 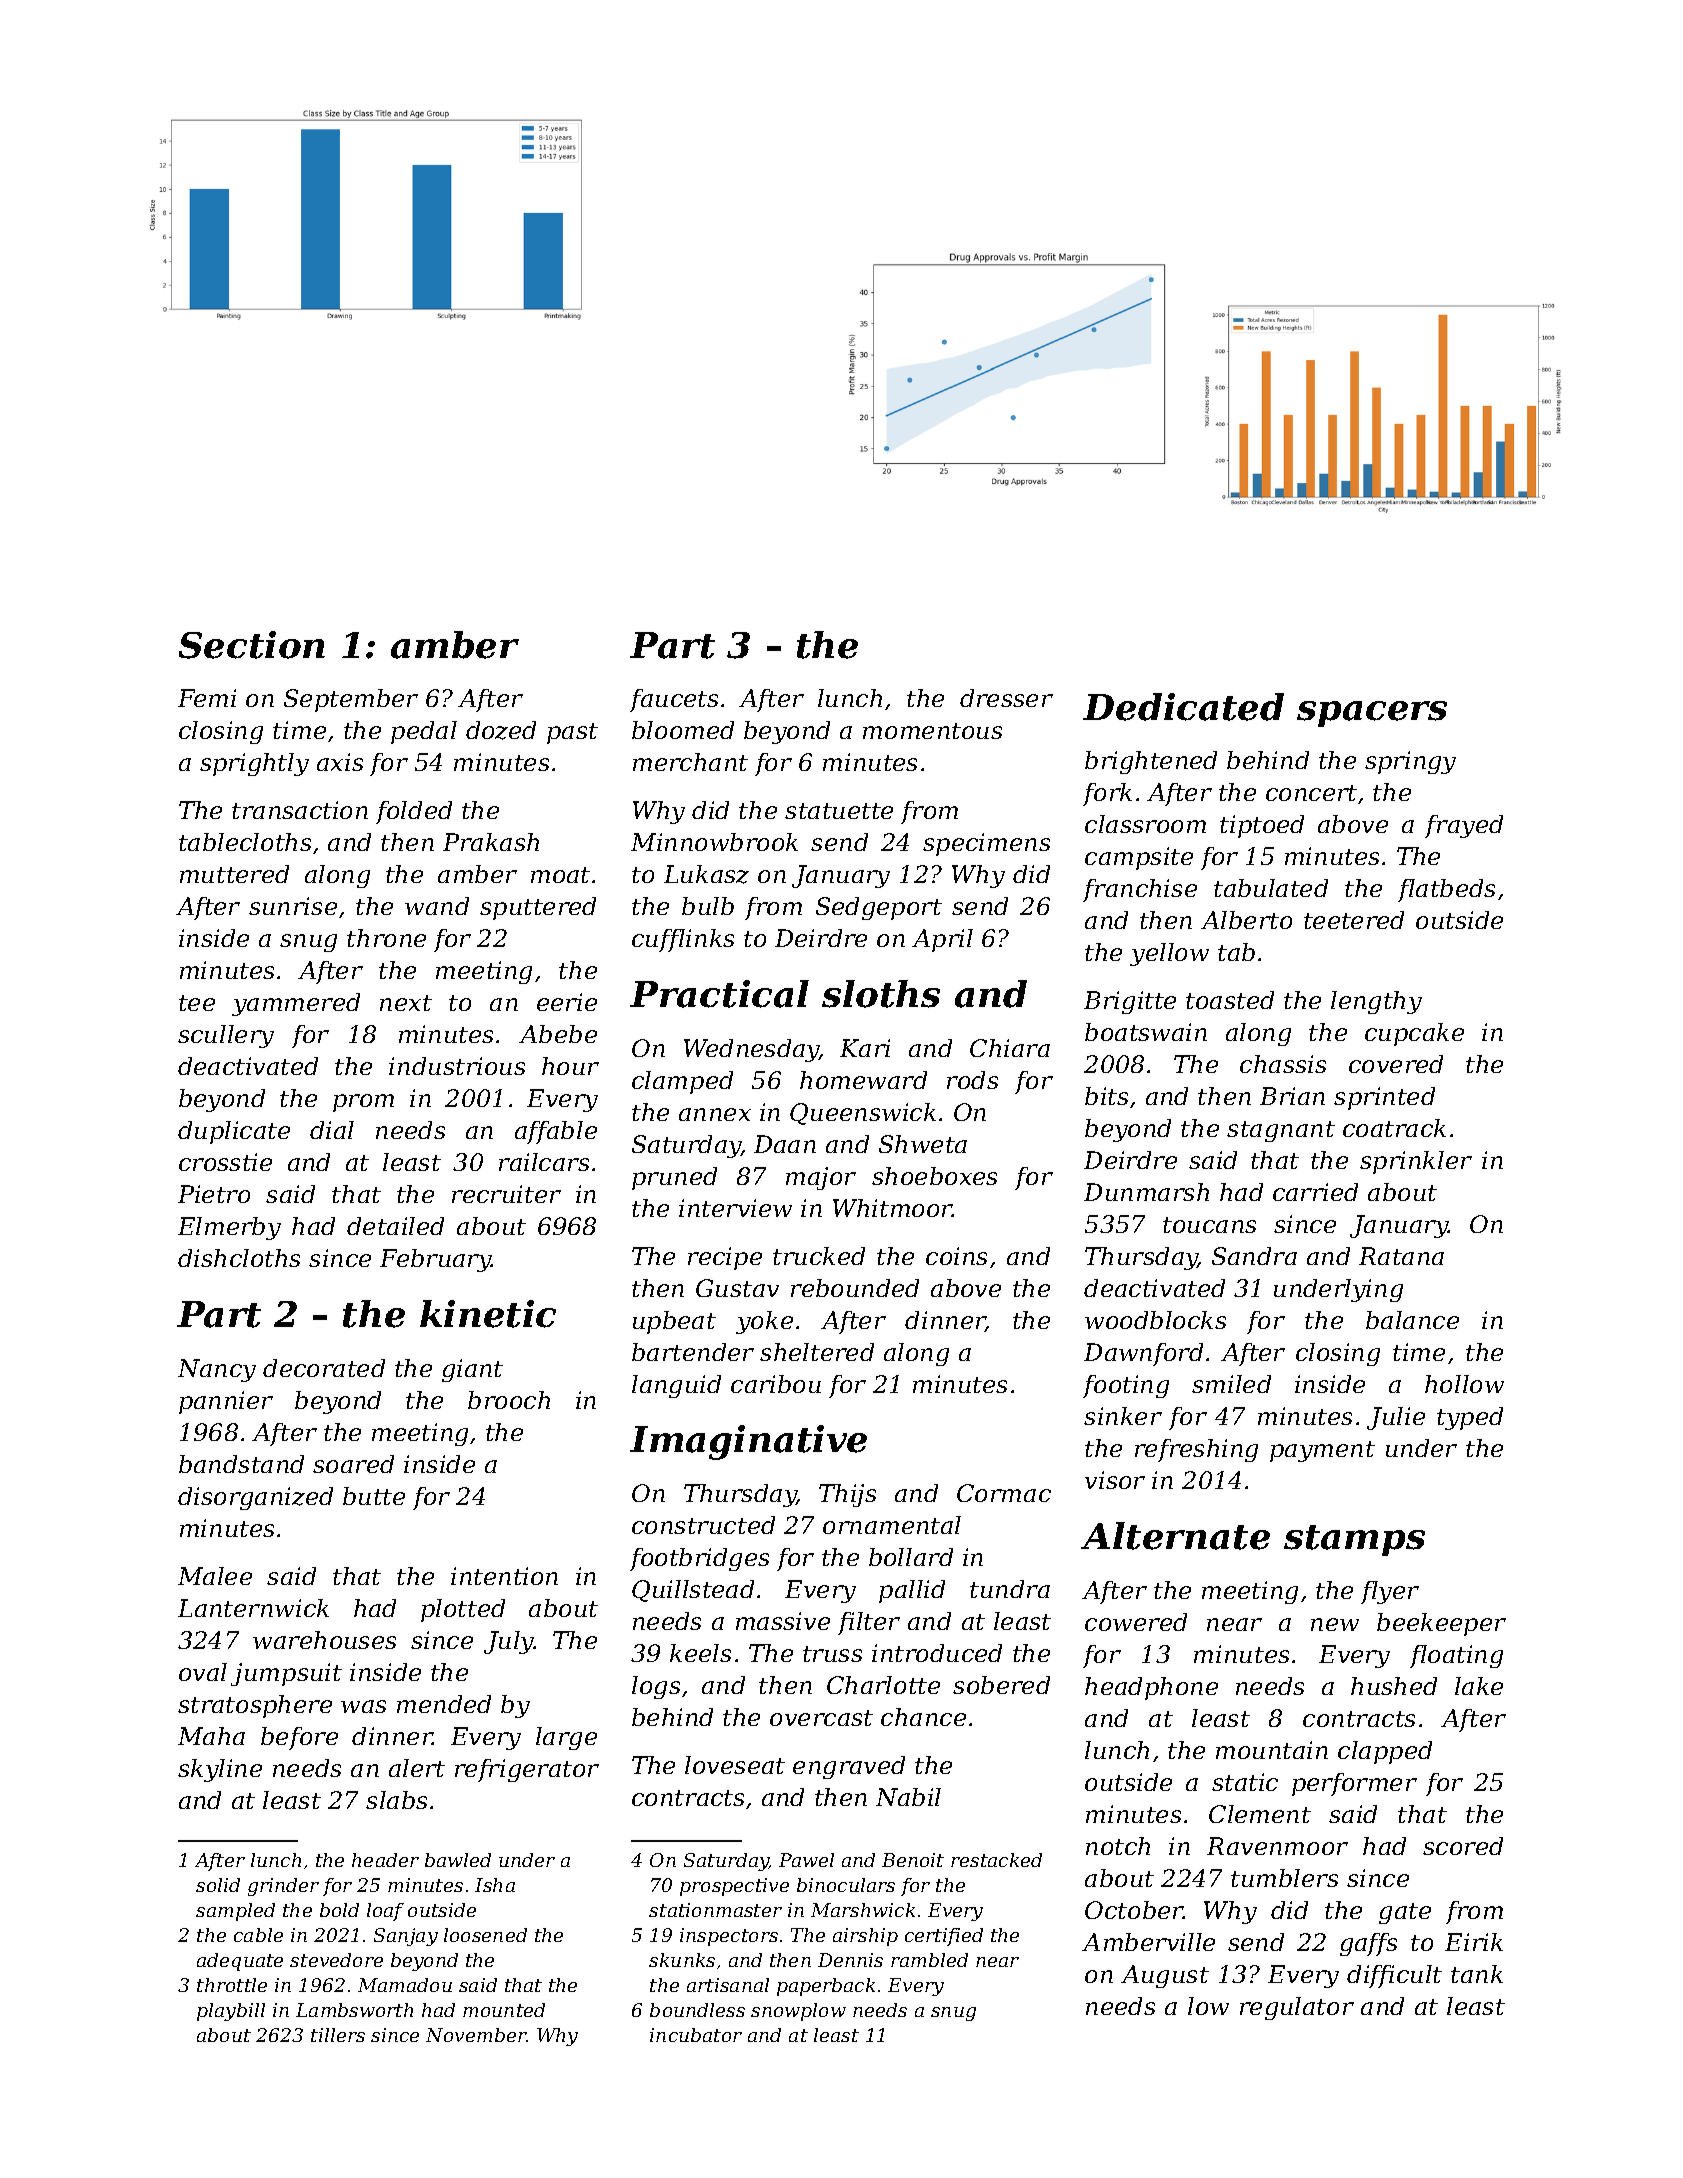 I want to click on soared, so click(x=353, y=1464).
